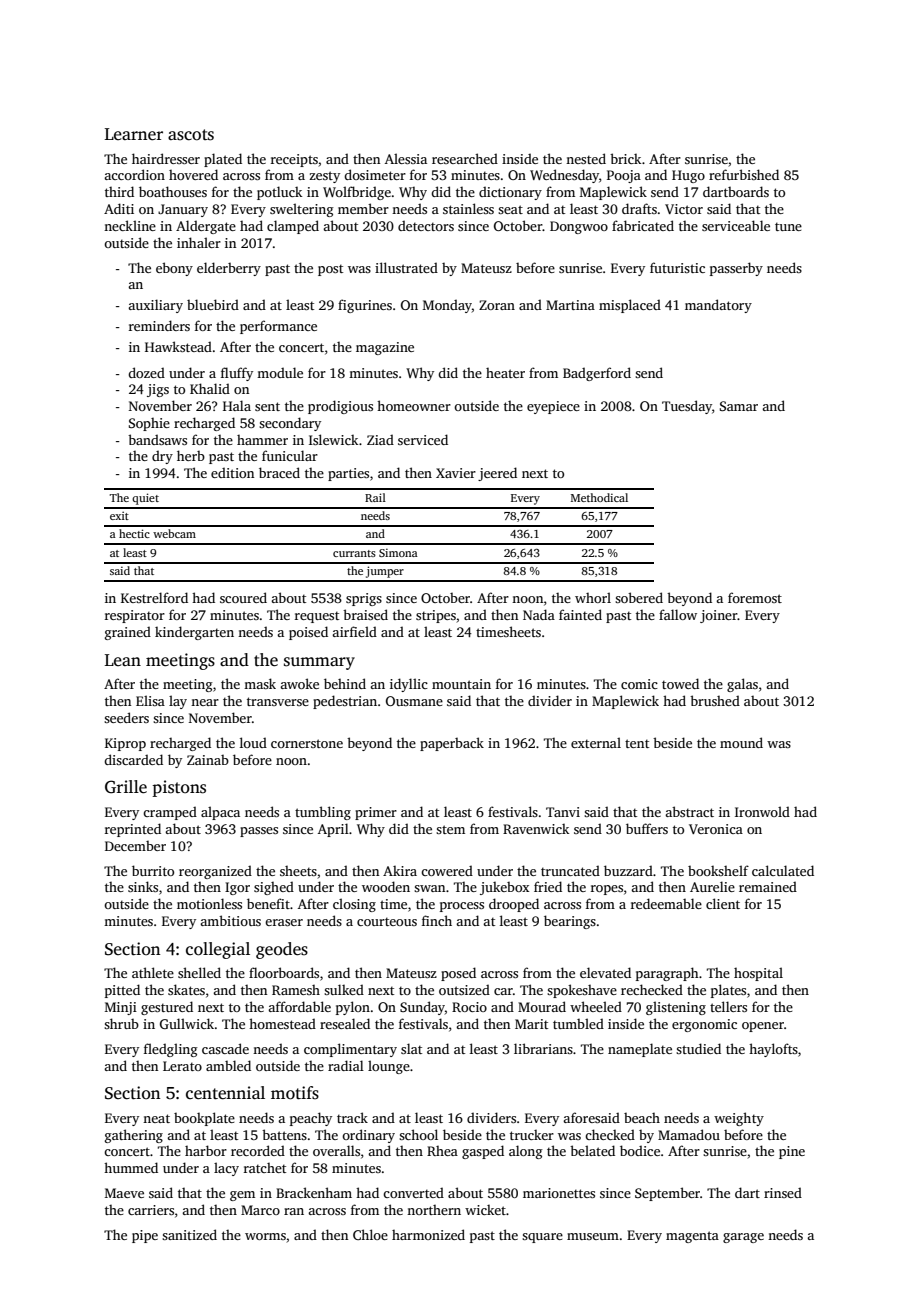 The height and width of the image is (1308, 924). What do you see at coordinates (126, 787) in the image?
I see `Grille` at bounding box center [126, 787].
